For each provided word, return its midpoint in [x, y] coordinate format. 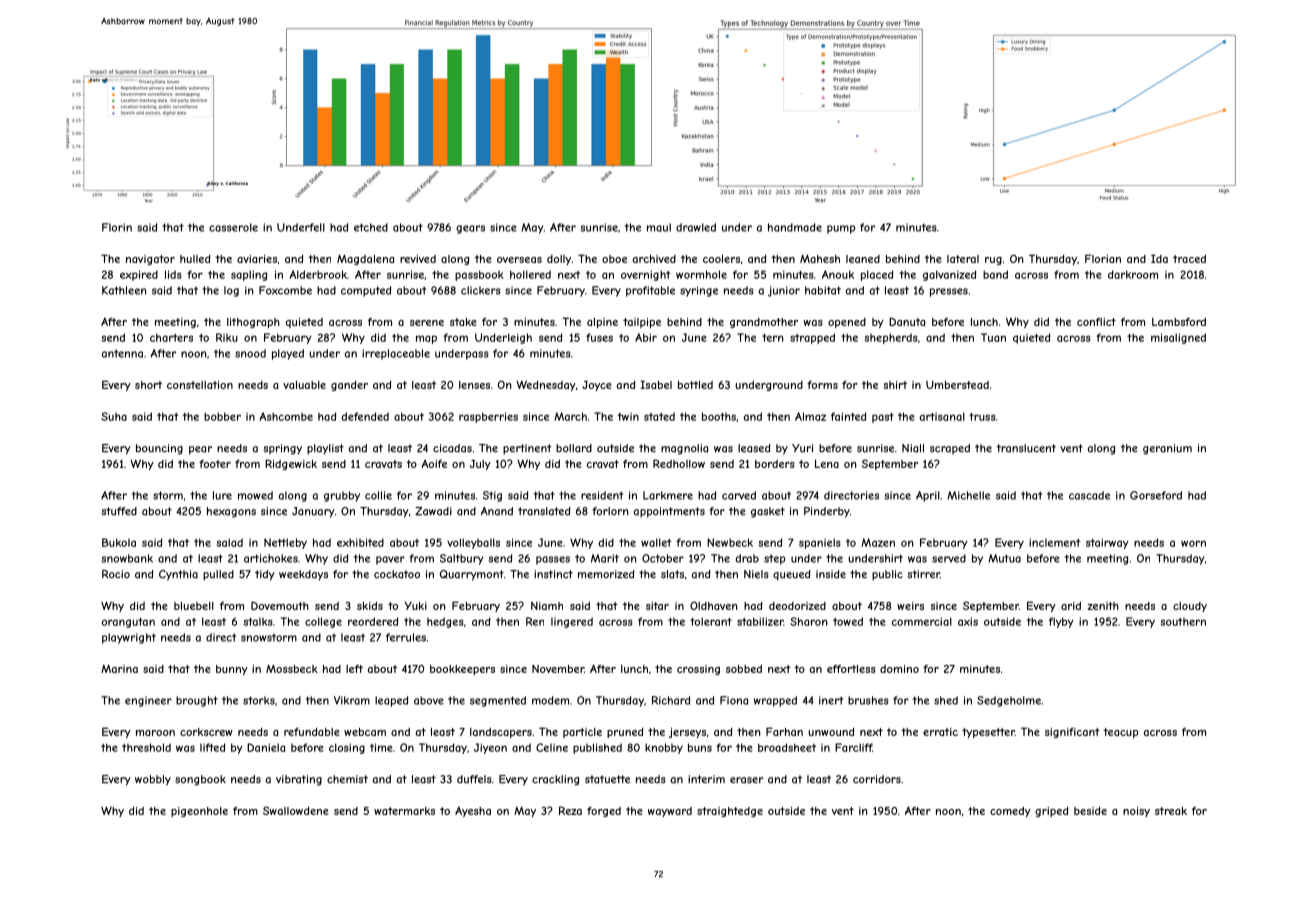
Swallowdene [296, 810]
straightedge [730, 812]
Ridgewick [291, 464]
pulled [218, 575]
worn [1193, 543]
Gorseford [1156, 495]
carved [739, 495]
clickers [481, 290]
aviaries [257, 259]
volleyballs [473, 543]
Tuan [993, 337]
